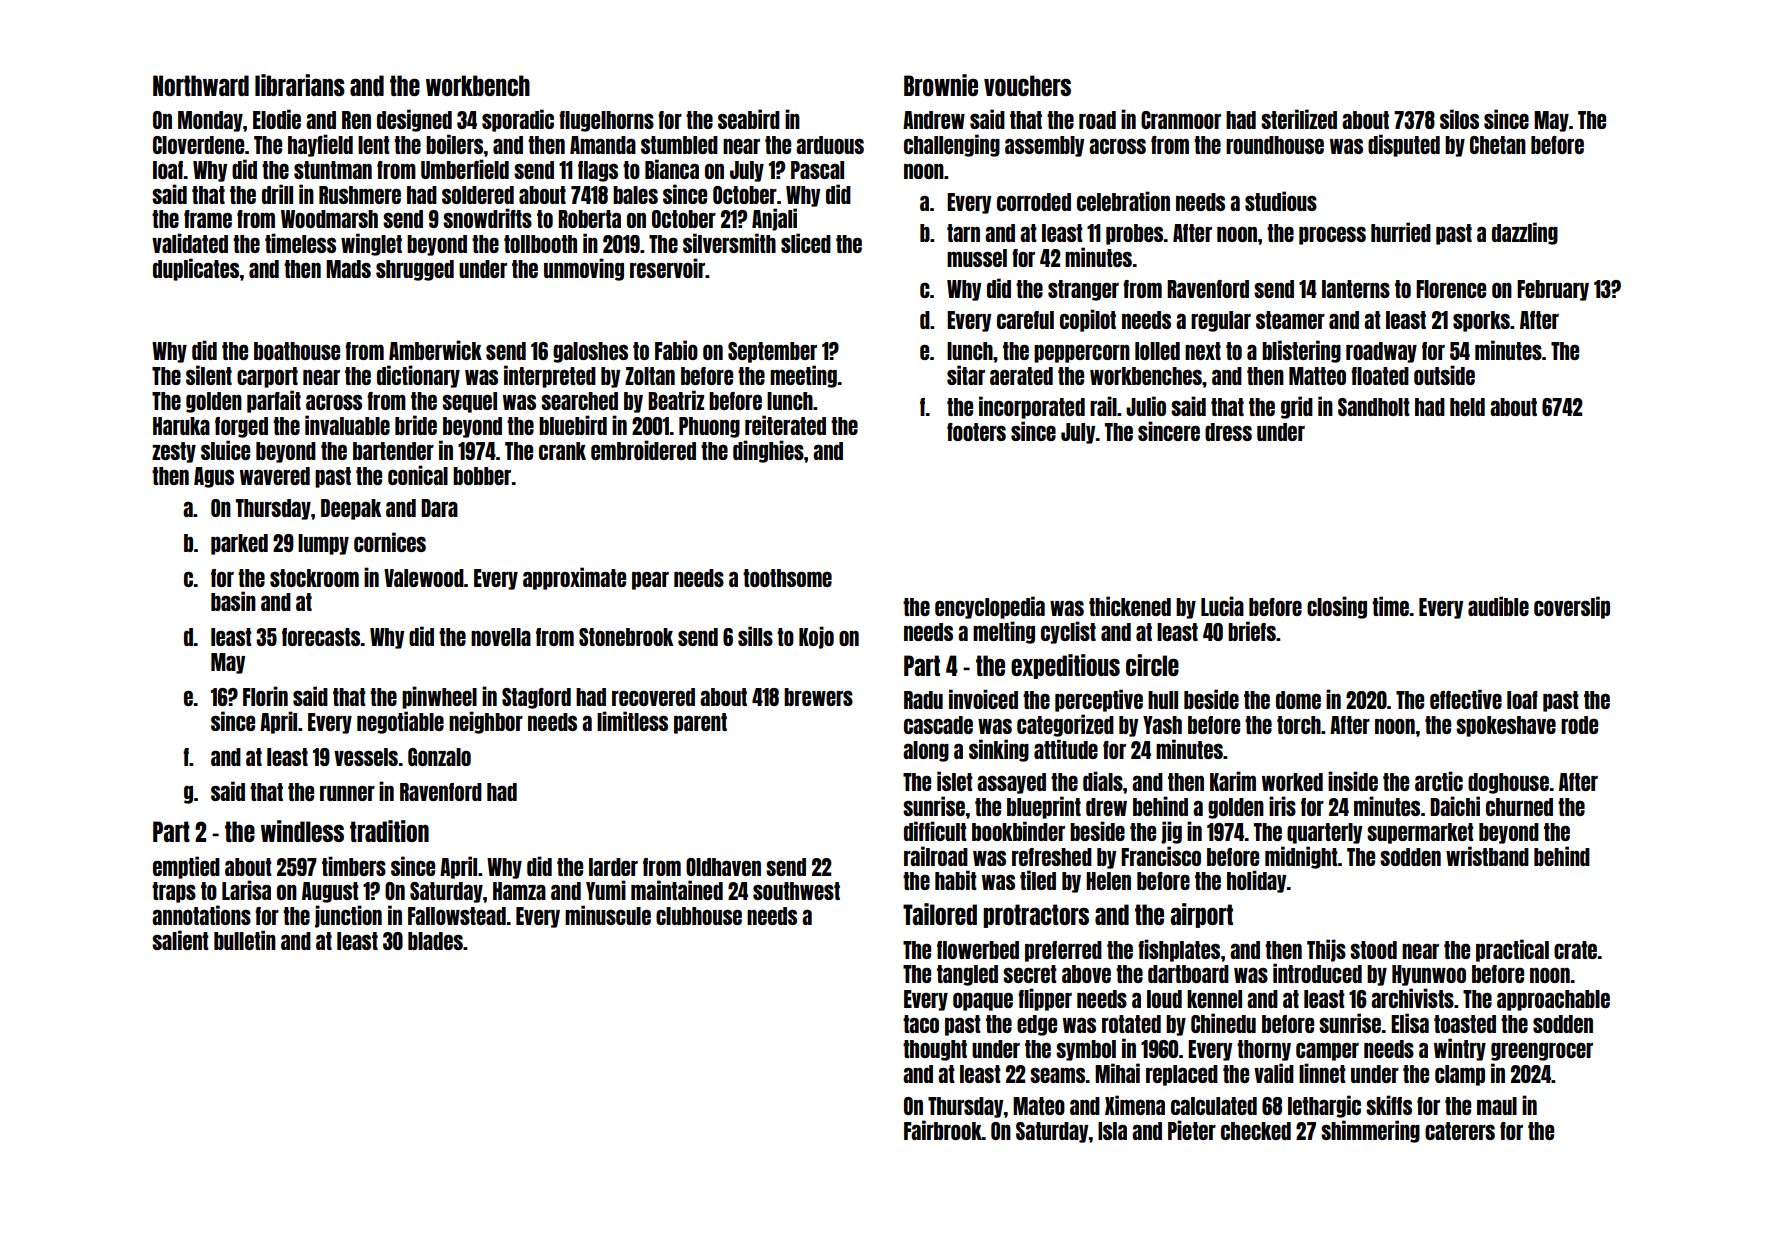  I want to click on Fairbrook, so click(943, 1130).
